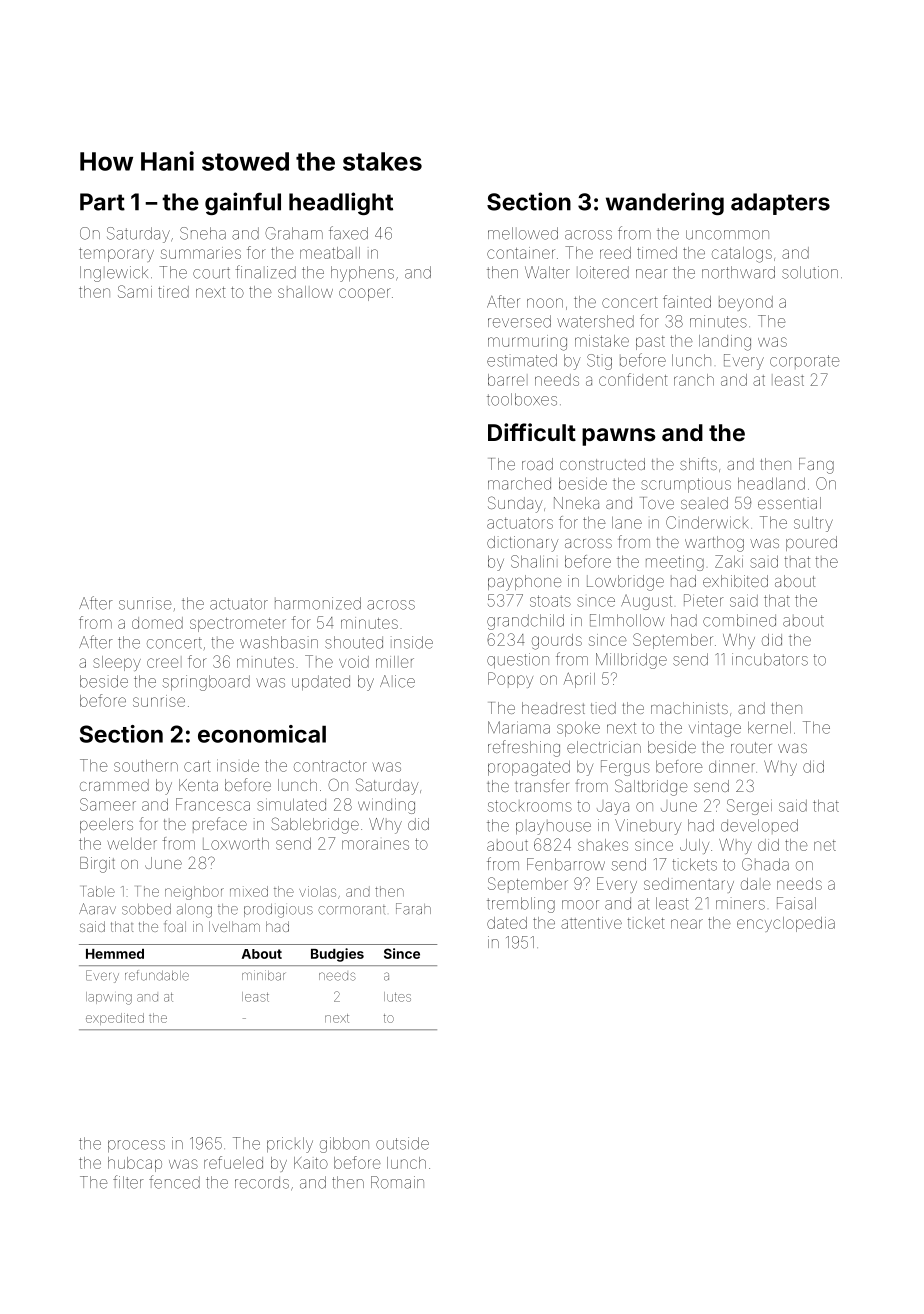  Describe the element at coordinates (243, 203) in the screenshot. I see `gainful` at that location.
